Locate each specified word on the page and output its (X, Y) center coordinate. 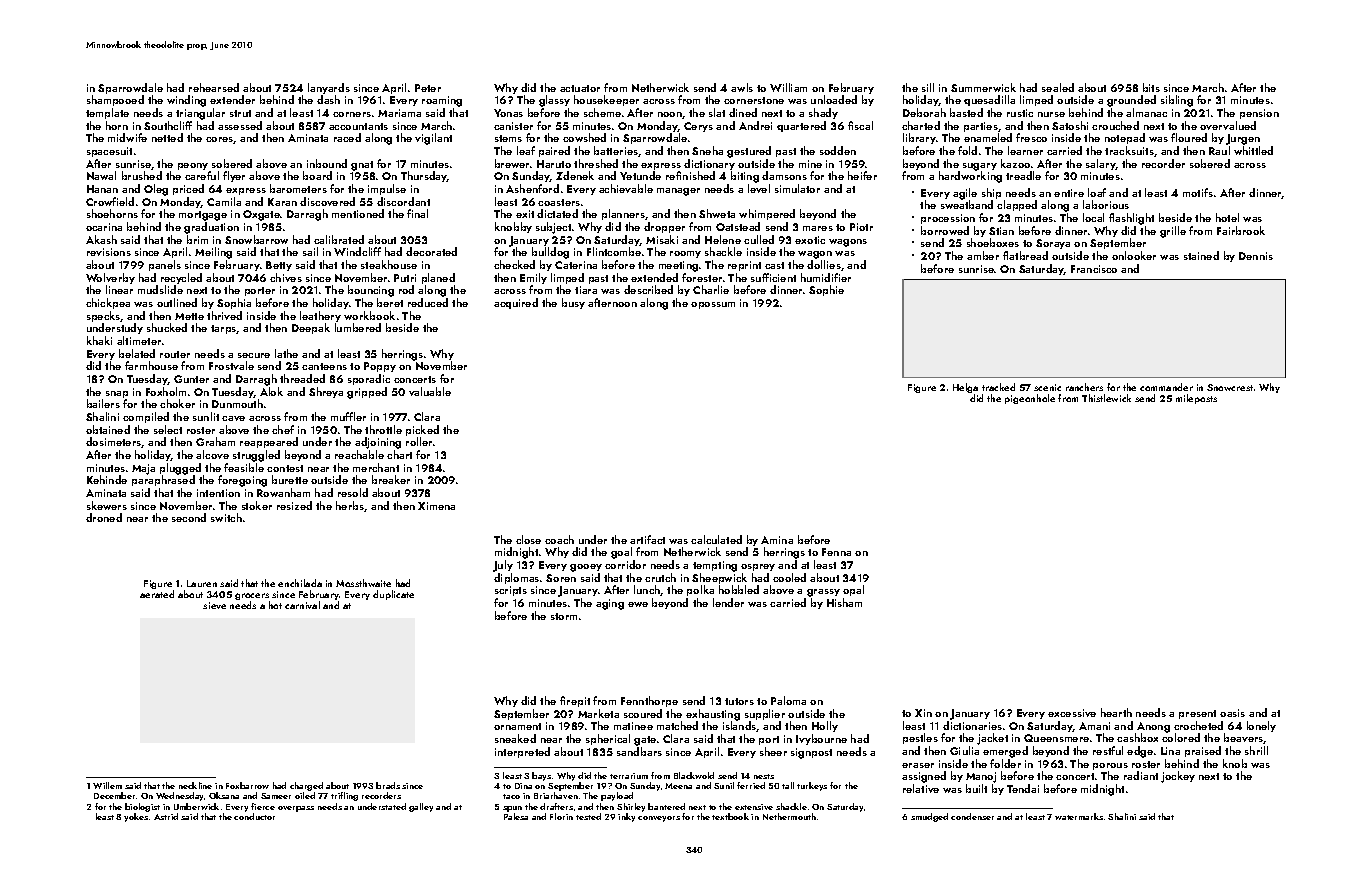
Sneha (707, 150)
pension (1259, 114)
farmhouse (151, 365)
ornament (517, 726)
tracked (998, 387)
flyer (234, 176)
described (648, 289)
